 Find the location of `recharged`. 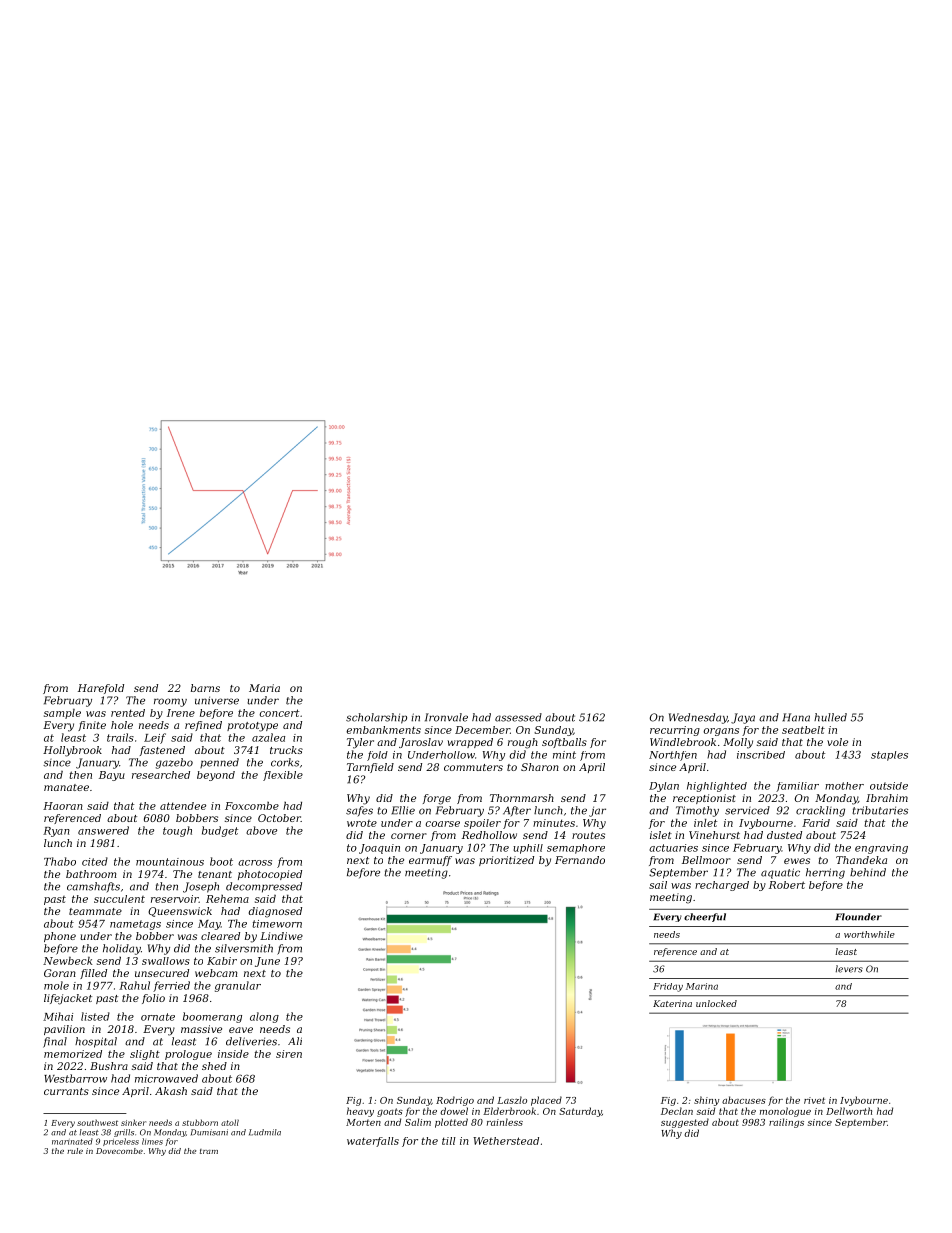

recharged is located at coordinates (722, 886).
